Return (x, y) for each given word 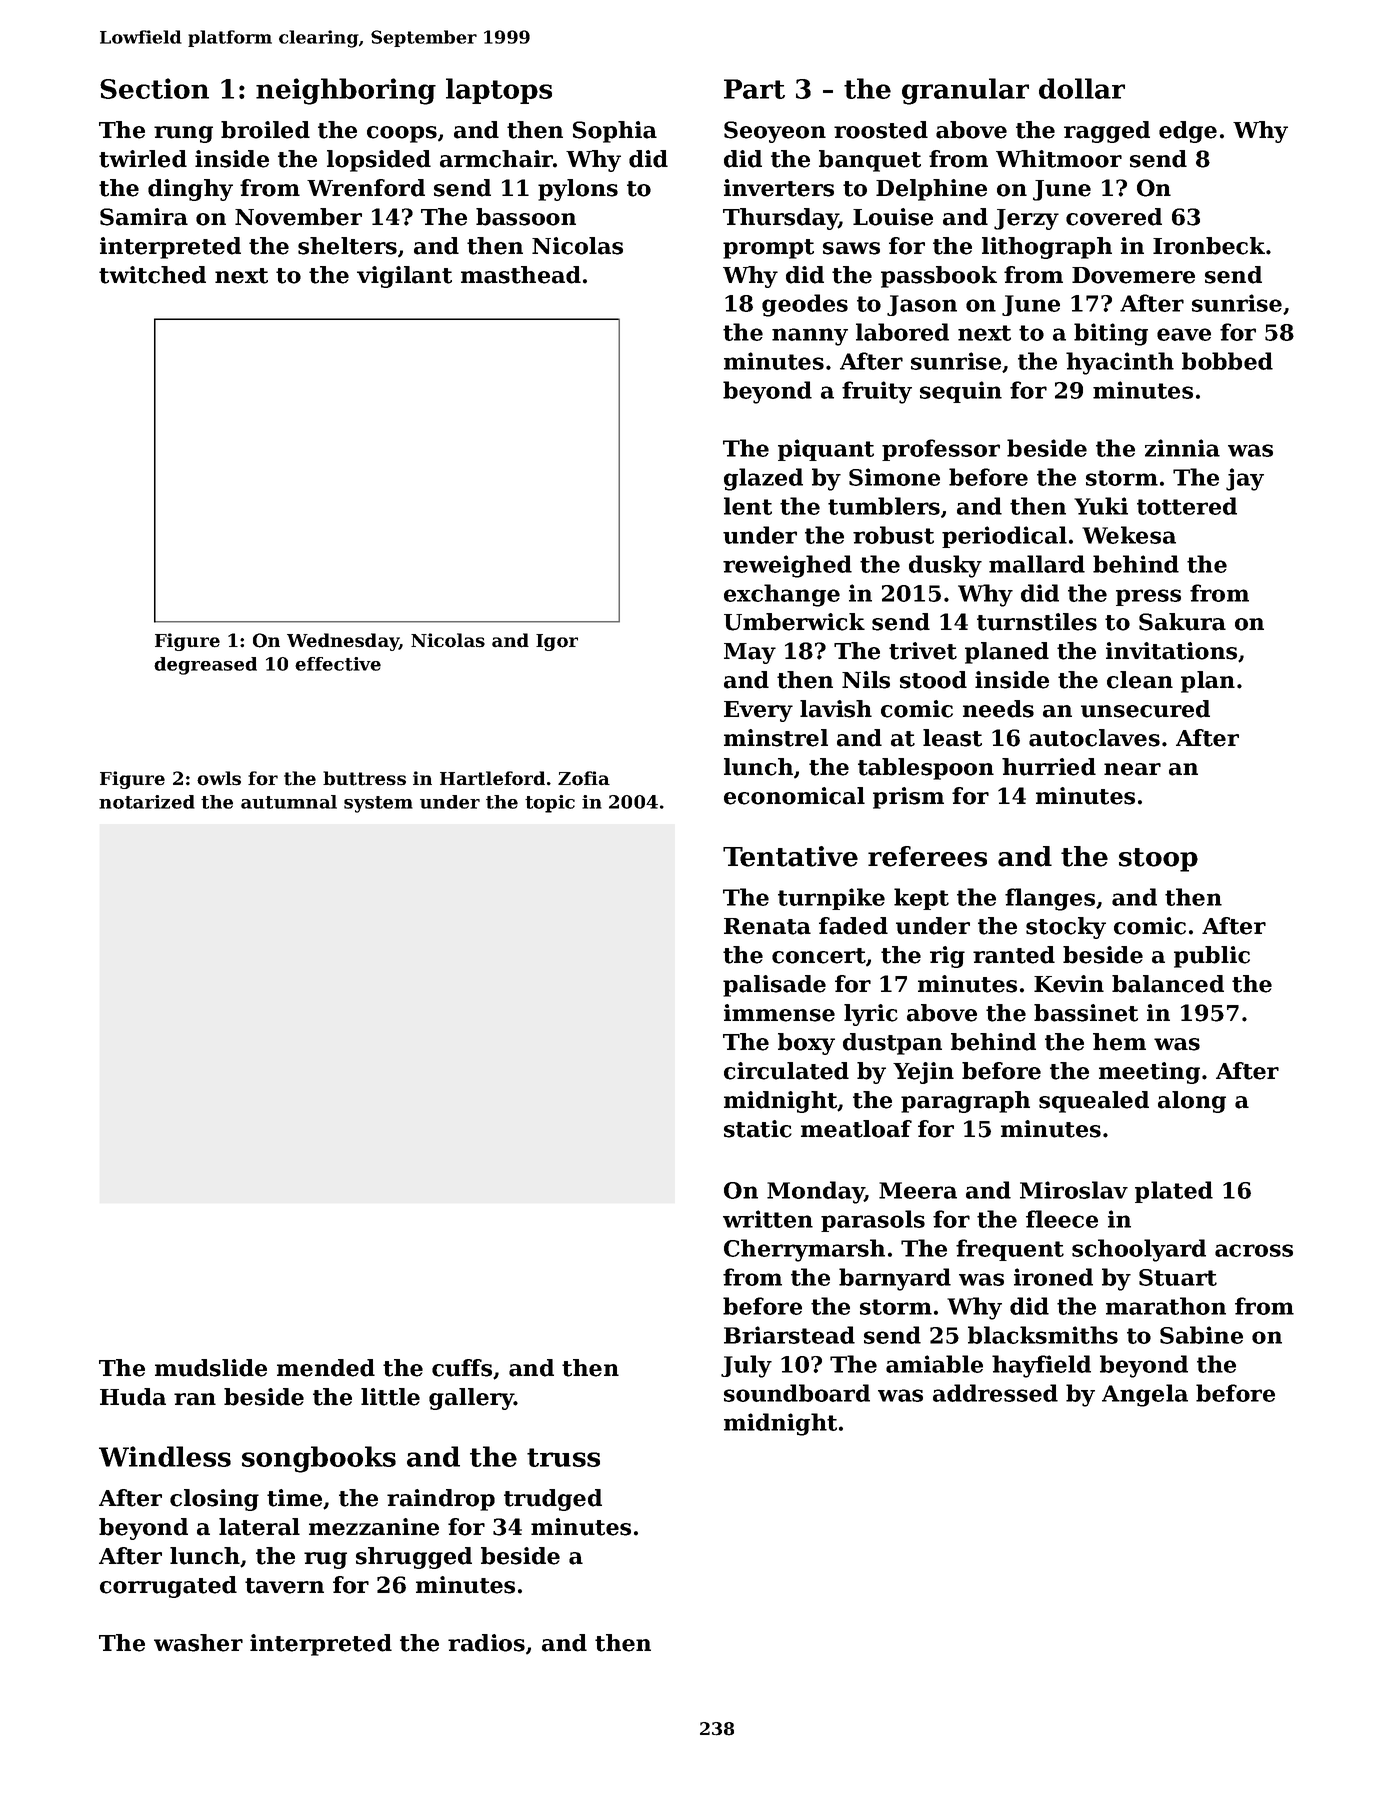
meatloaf (856, 1129)
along (1192, 1102)
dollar (1082, 88)
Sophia (615, 132)
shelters (347, 246)
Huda (133, 1397)
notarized (147, 802)
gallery (471, 1399)
